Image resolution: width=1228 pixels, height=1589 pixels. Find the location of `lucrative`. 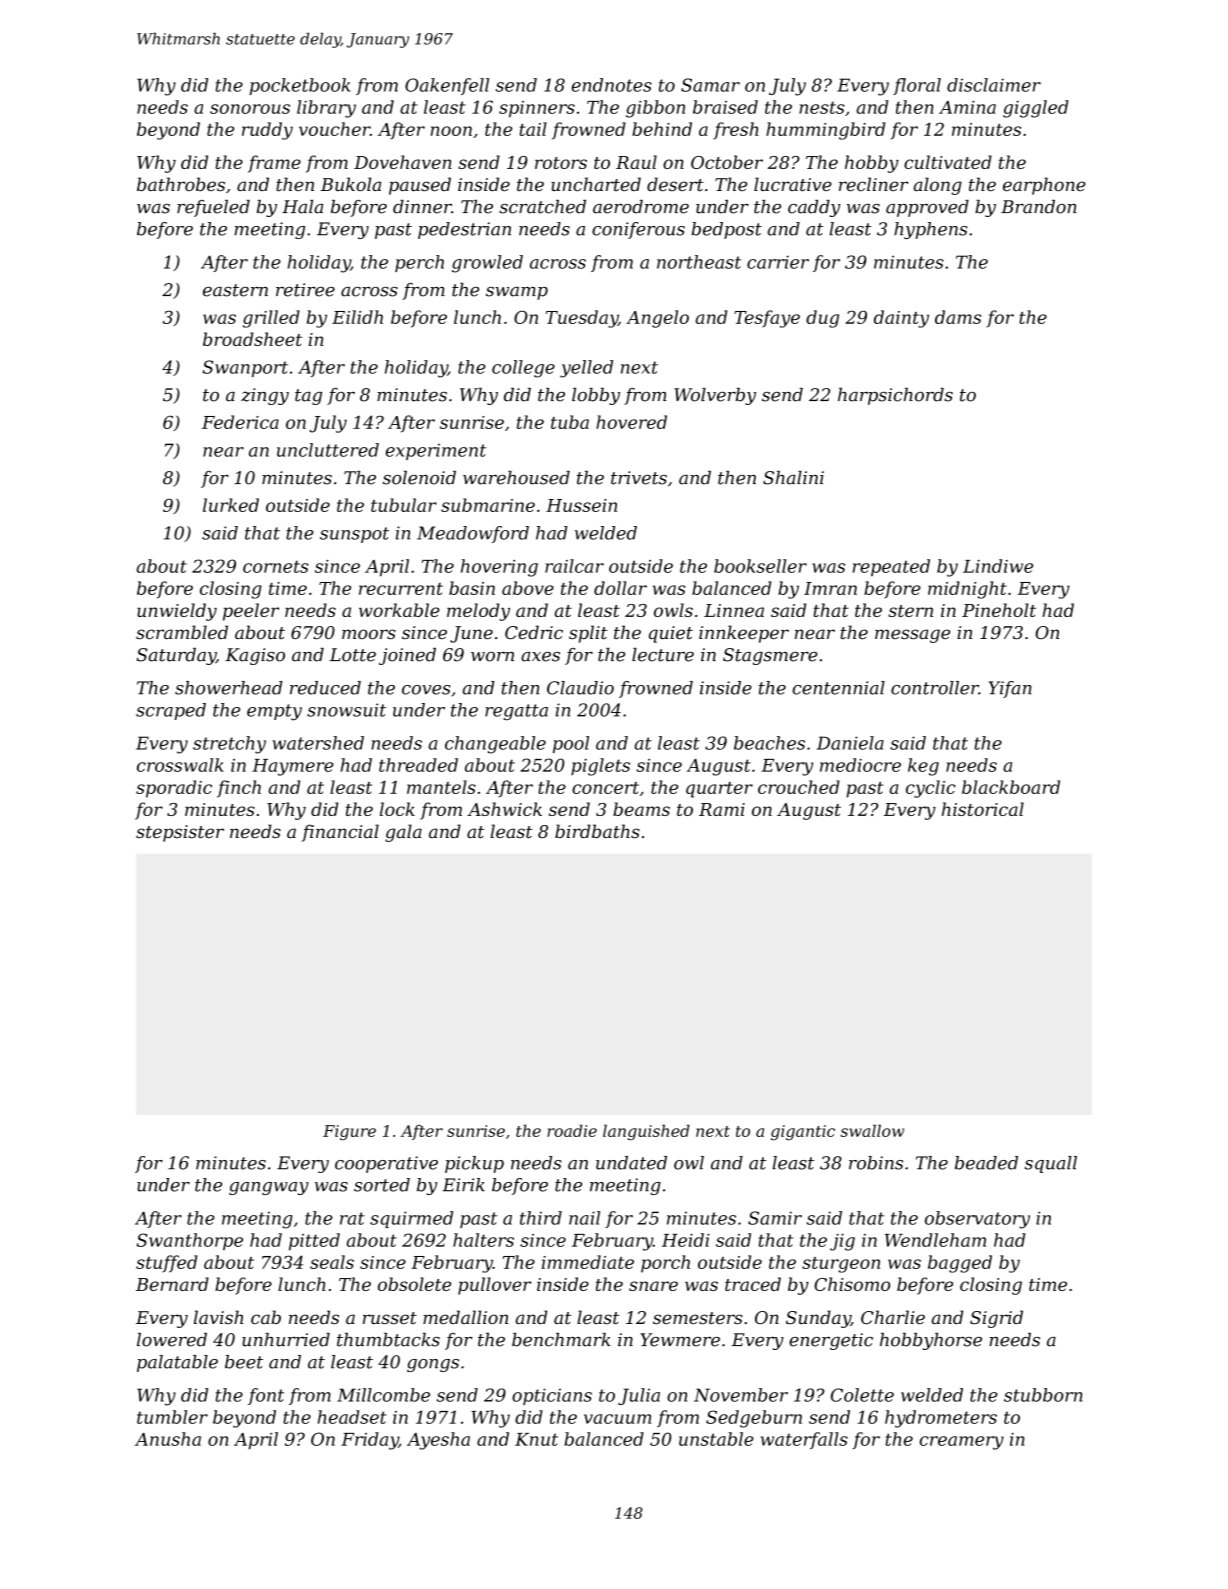

lucrative is located at coordinates (793, 184).
